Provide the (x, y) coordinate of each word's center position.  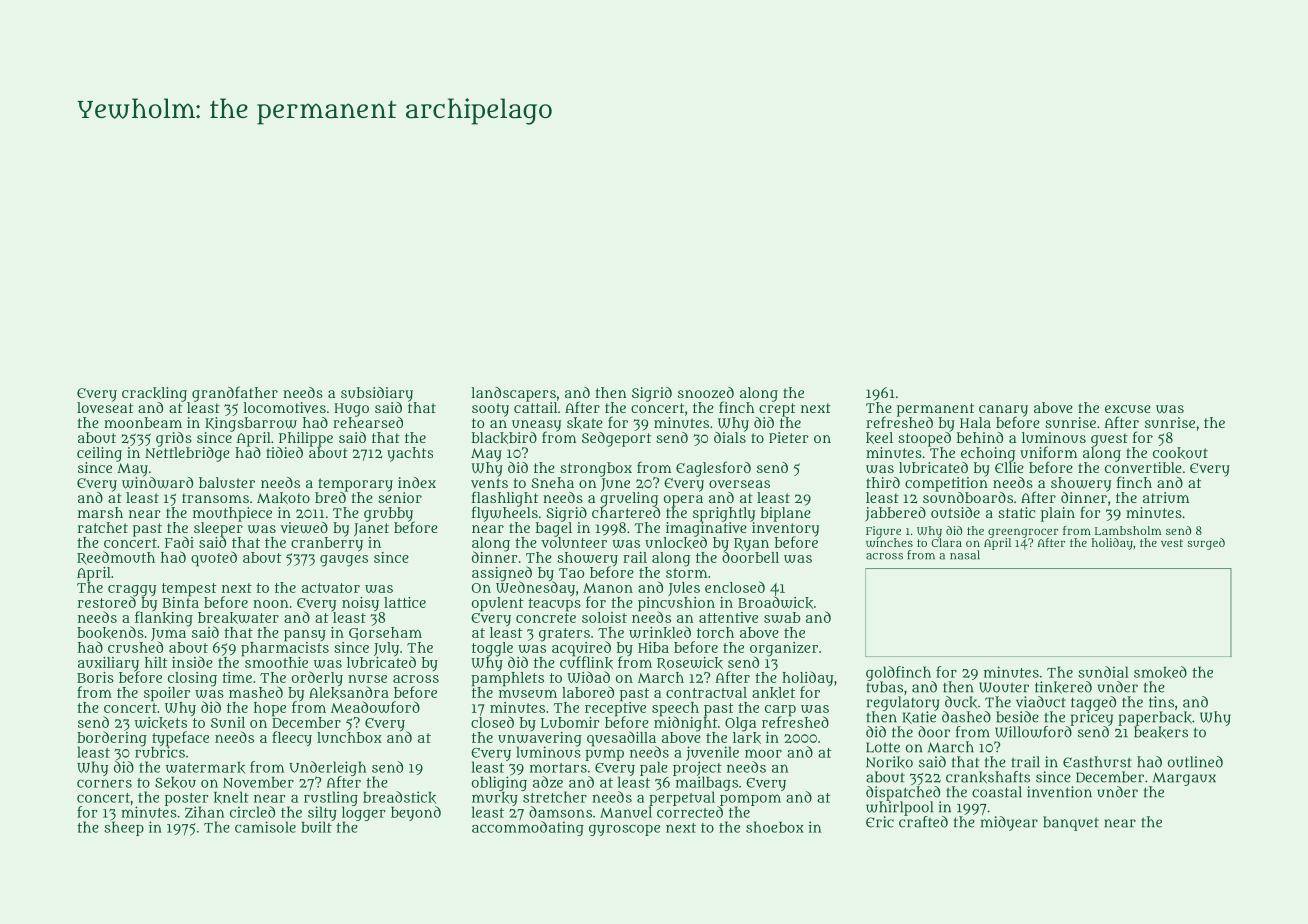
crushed (135, 647)
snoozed (706, 392)
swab (782, 617)
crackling (154, 394)
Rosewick (690, 663)
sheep (124, 828)
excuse (1128, 409)
